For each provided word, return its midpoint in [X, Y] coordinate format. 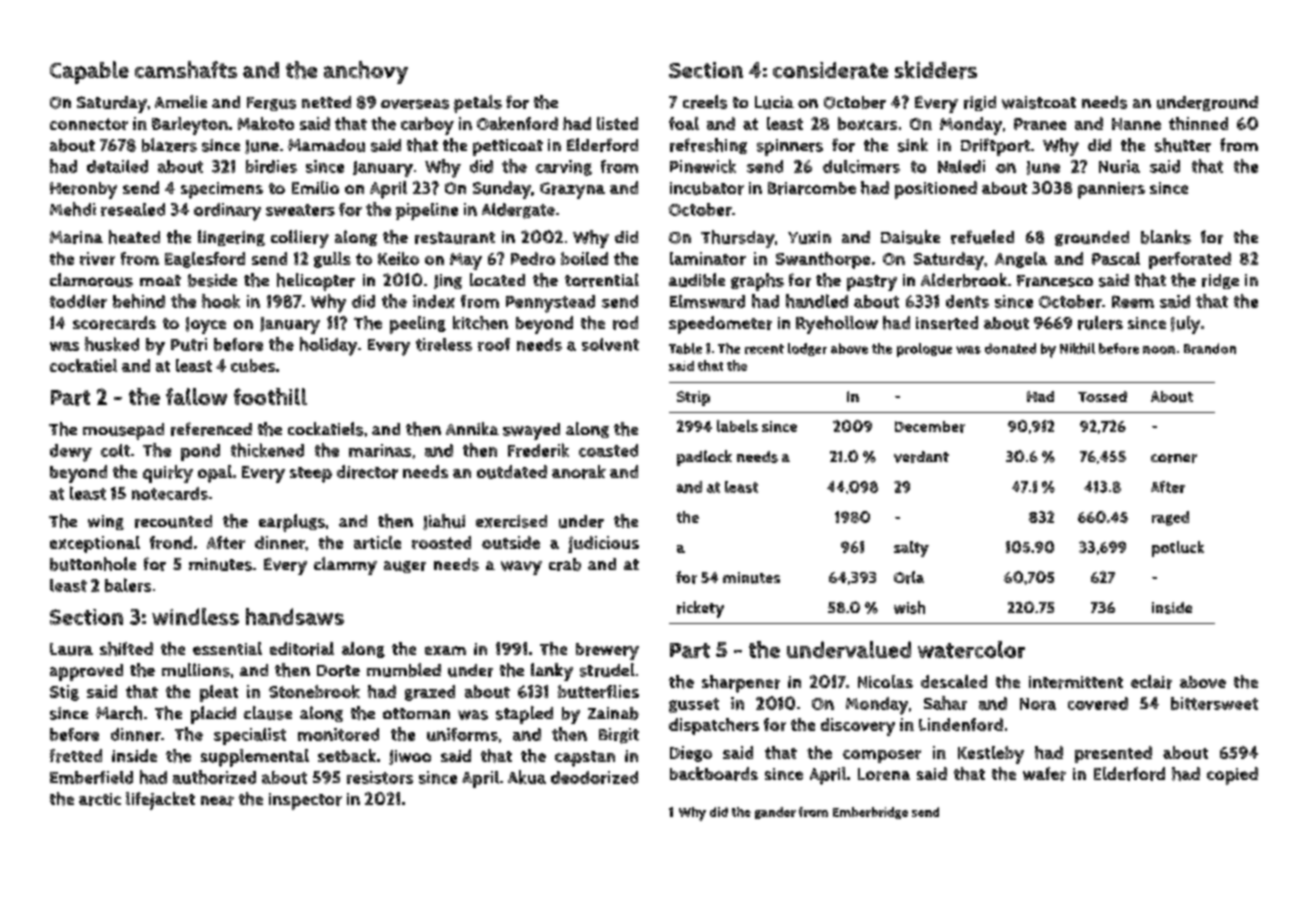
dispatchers [714, 726]
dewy [71, 453]
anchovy [366, 72]
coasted [608, 450]
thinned [1198, 123]
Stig [64, 693]
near [217, 801]
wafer [1044, 774]
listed [617, 123]
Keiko [398, 258]
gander [775, 813]
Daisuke [910, 237]
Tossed [1102, 396]
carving [564, 168]
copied [1232, 776]
